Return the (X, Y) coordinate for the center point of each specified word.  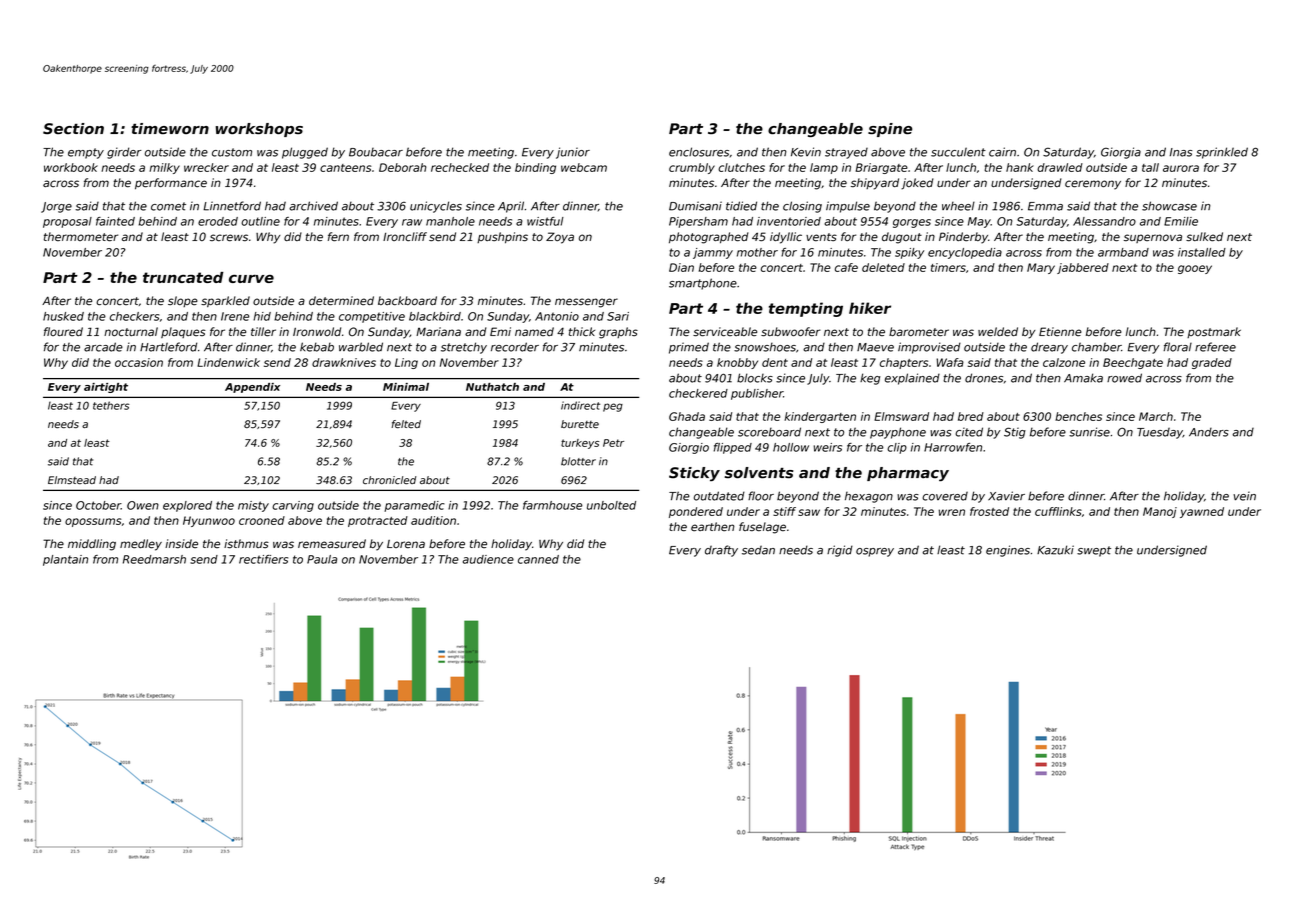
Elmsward (901, 416)
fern (338, 237)
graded (1212, 363)
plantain (65, 560)
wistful (545, 221)
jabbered (1083, 268)
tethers (111, 405)
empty (86, 153)
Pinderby (963, 238)
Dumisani (695, 206)
